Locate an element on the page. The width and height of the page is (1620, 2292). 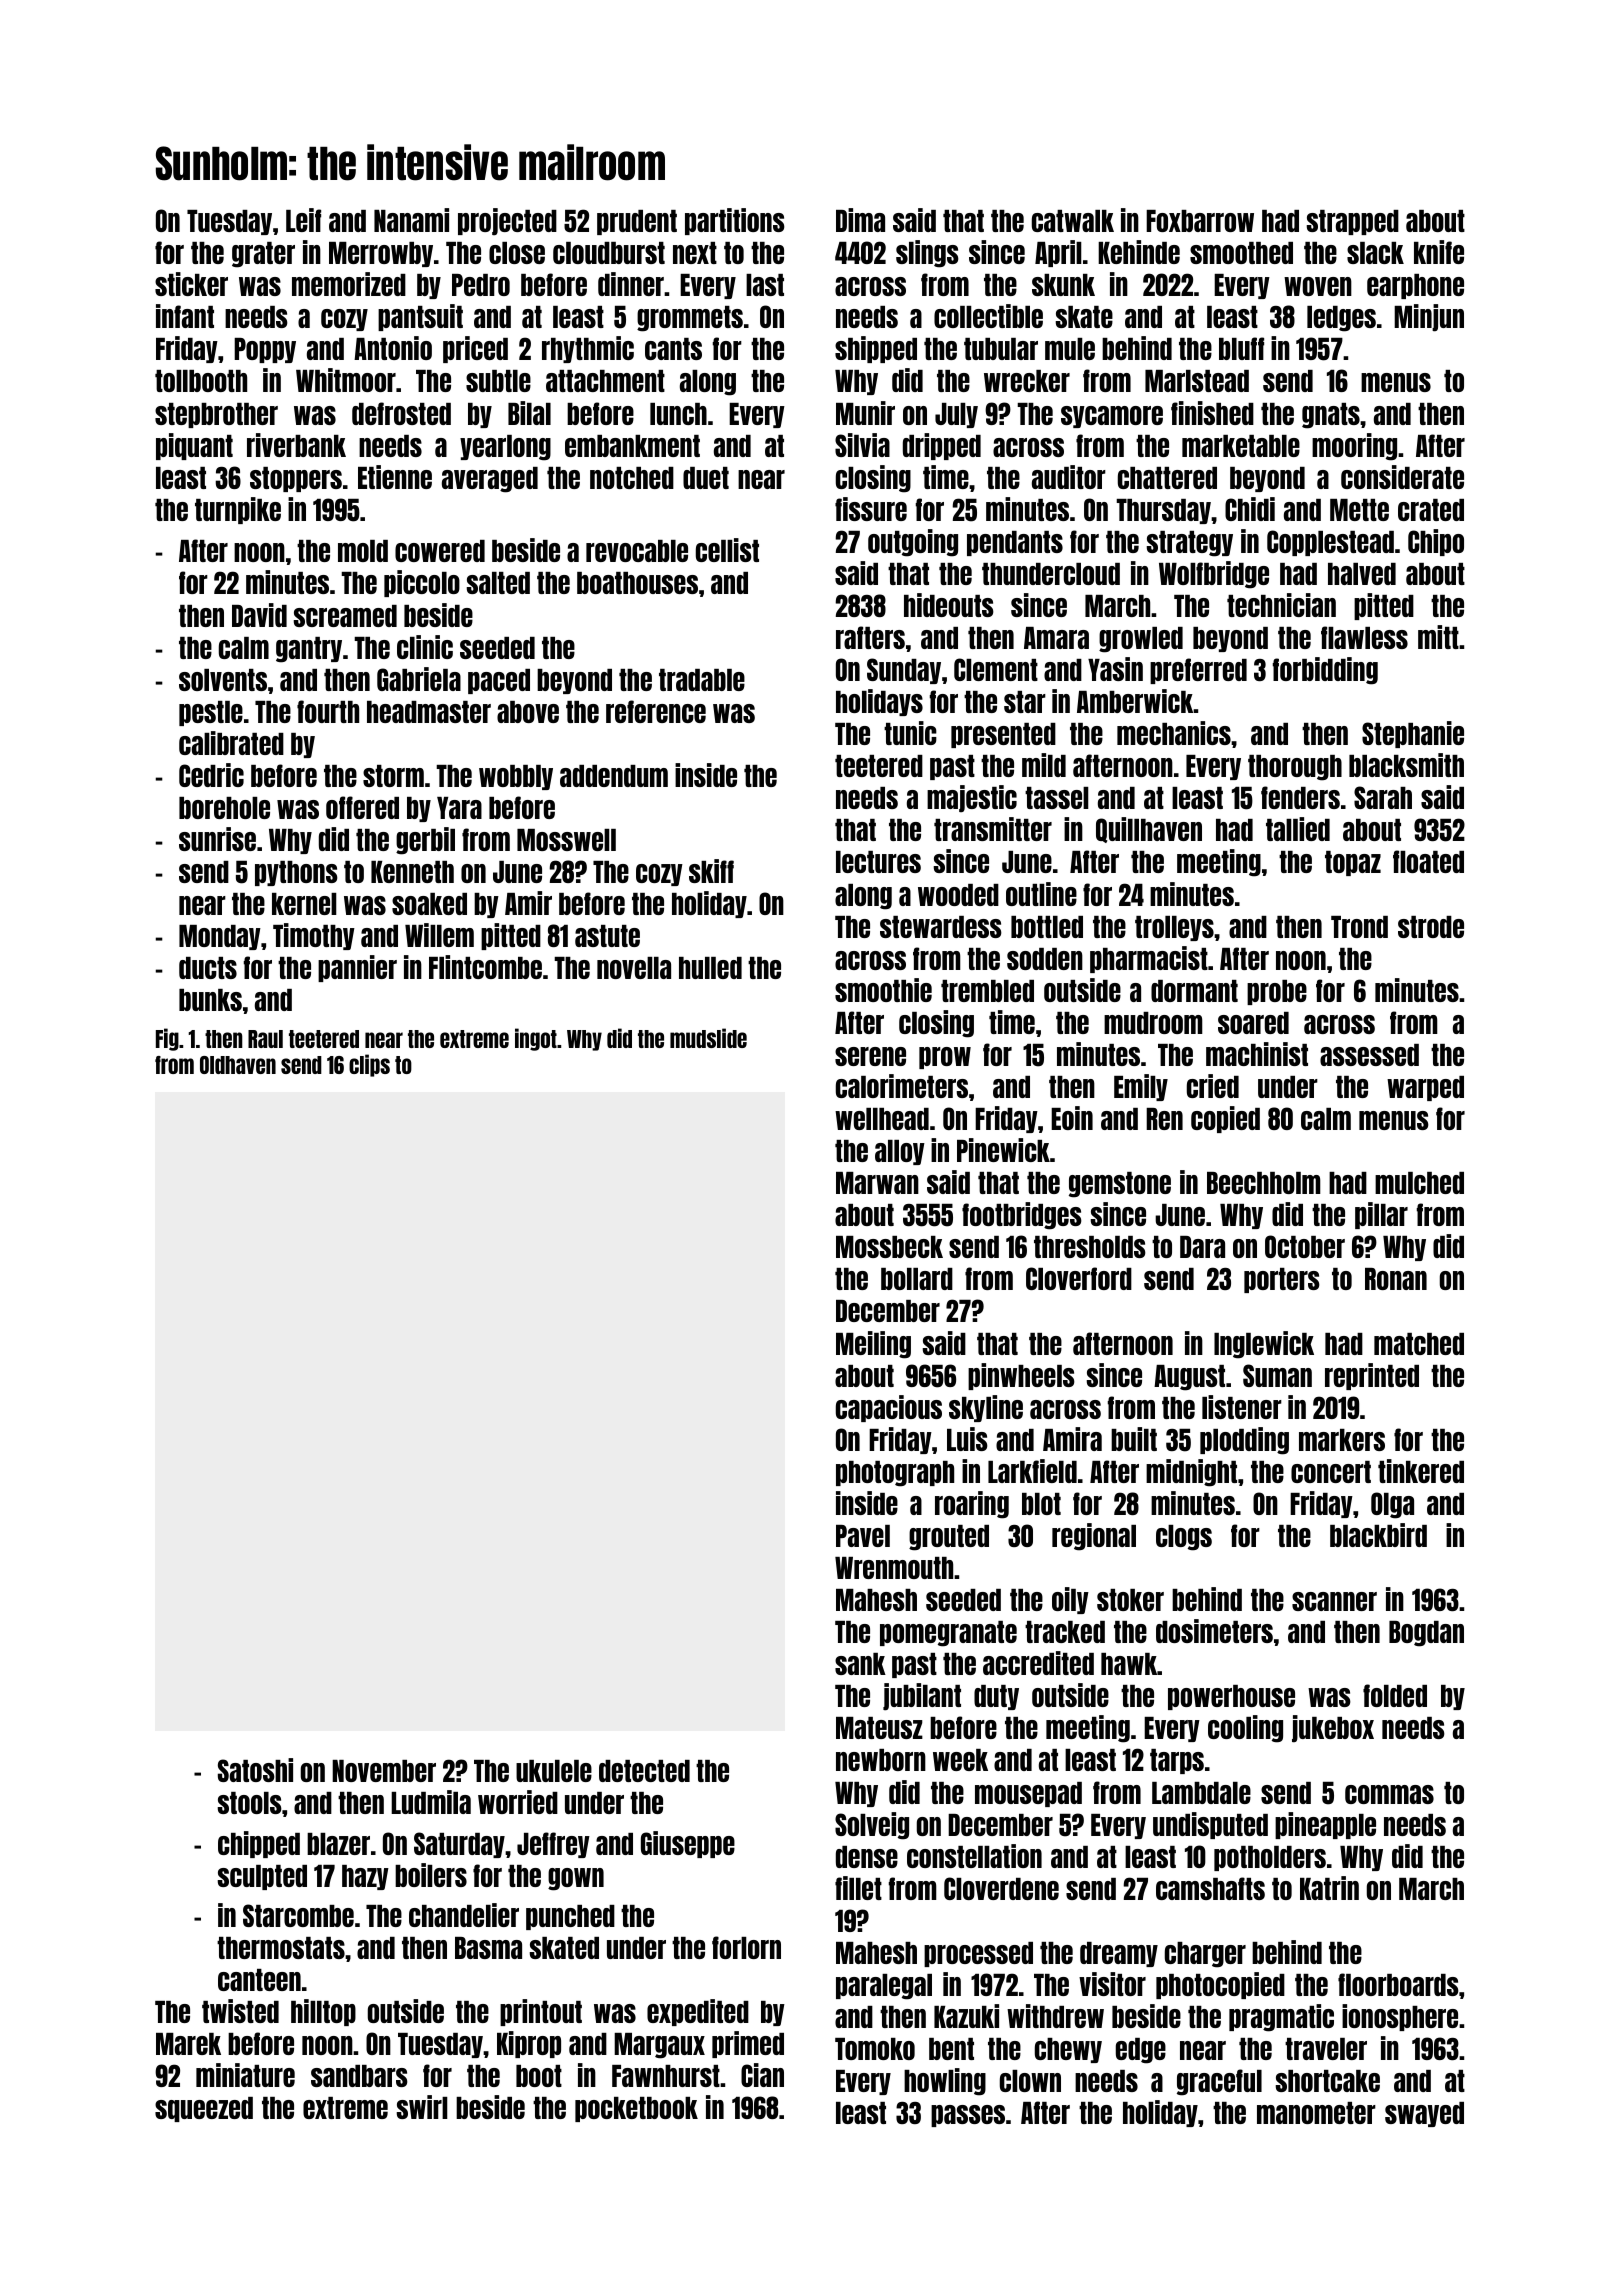
Satoshi is located at coordinates (255, 1770).
